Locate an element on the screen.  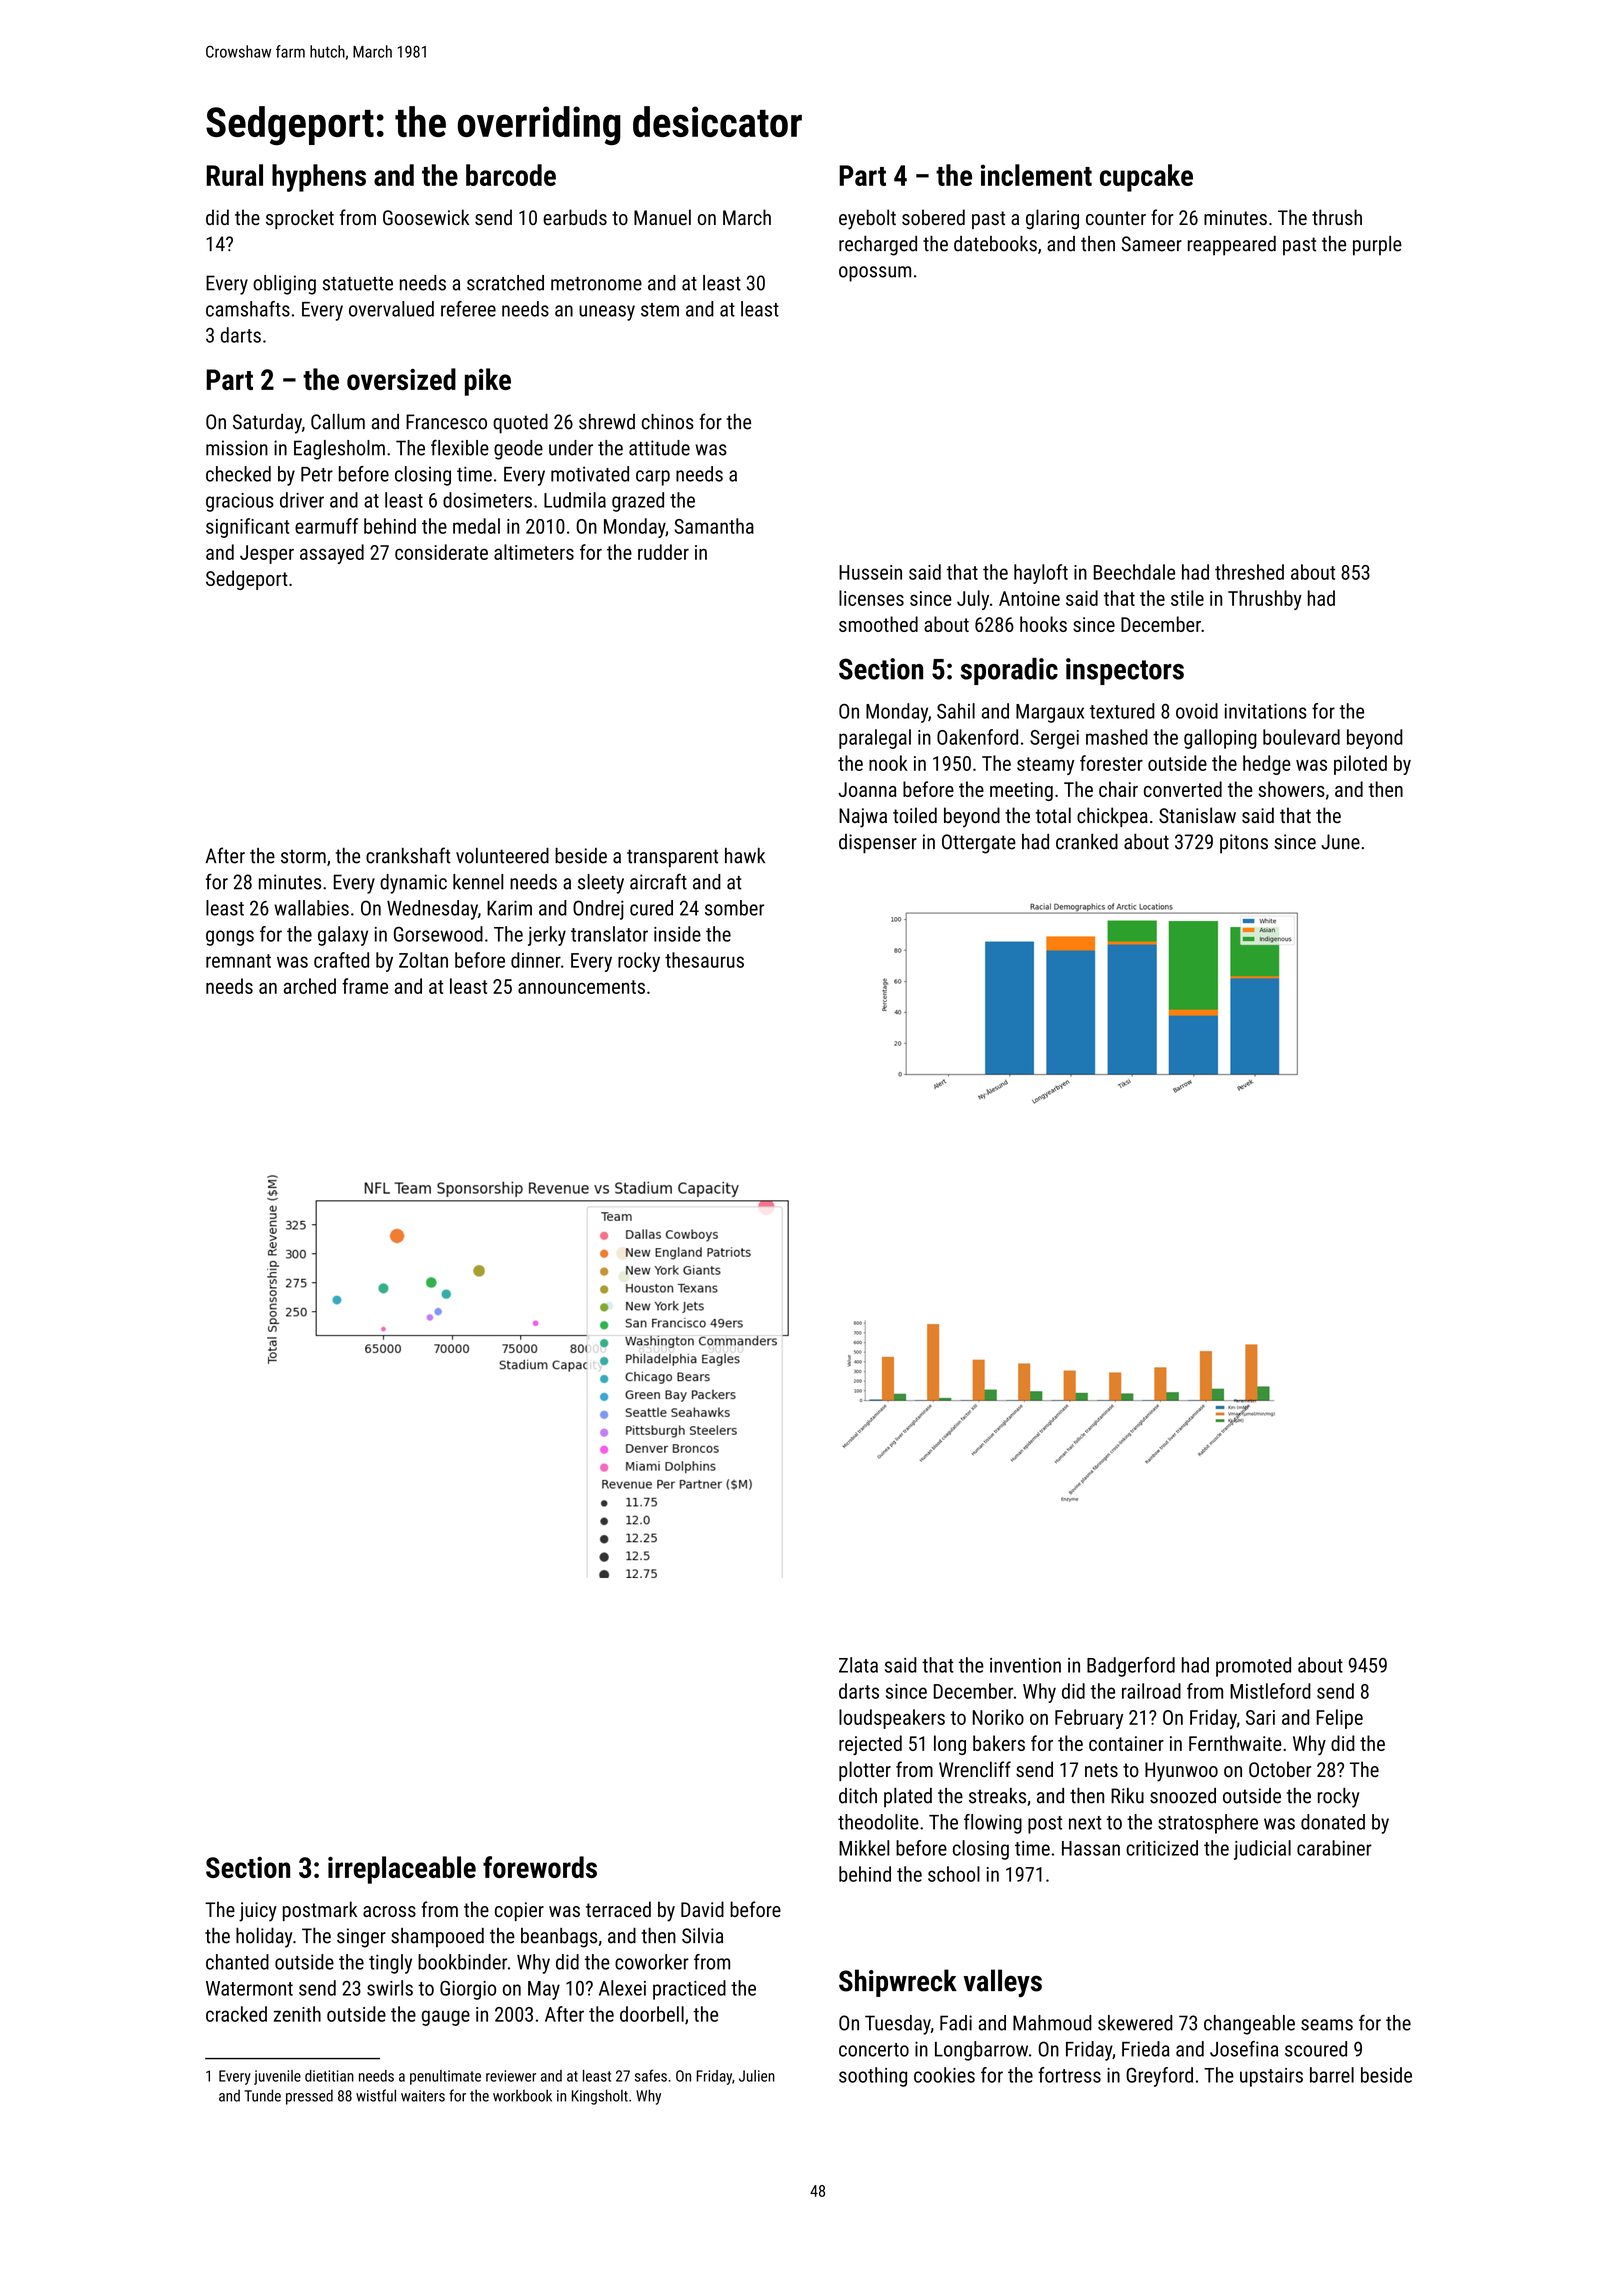
dosimeters is located at coordinates (487, 500).
